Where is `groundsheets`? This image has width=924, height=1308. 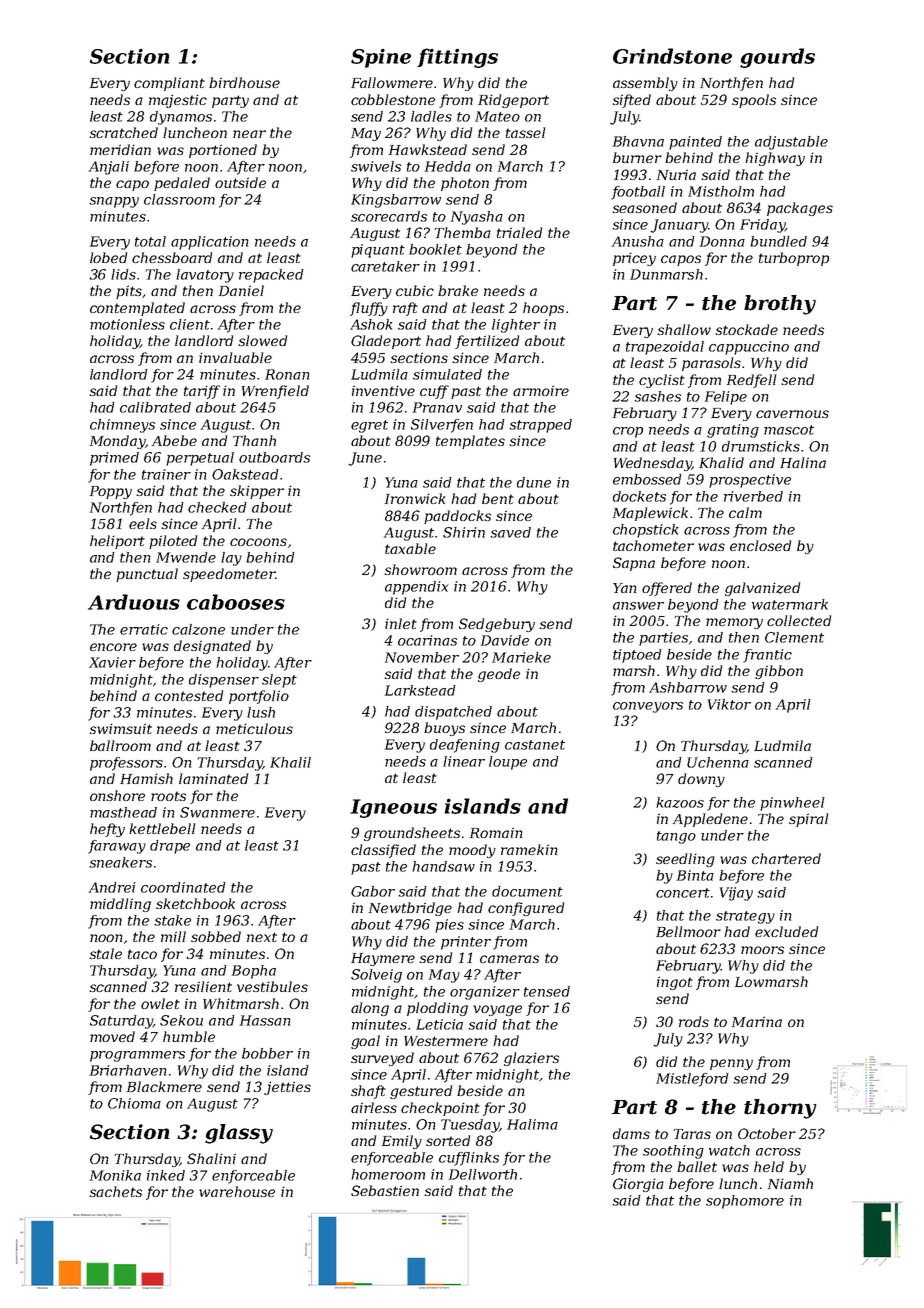
groundsheets is located at coordinates (412, 834).
